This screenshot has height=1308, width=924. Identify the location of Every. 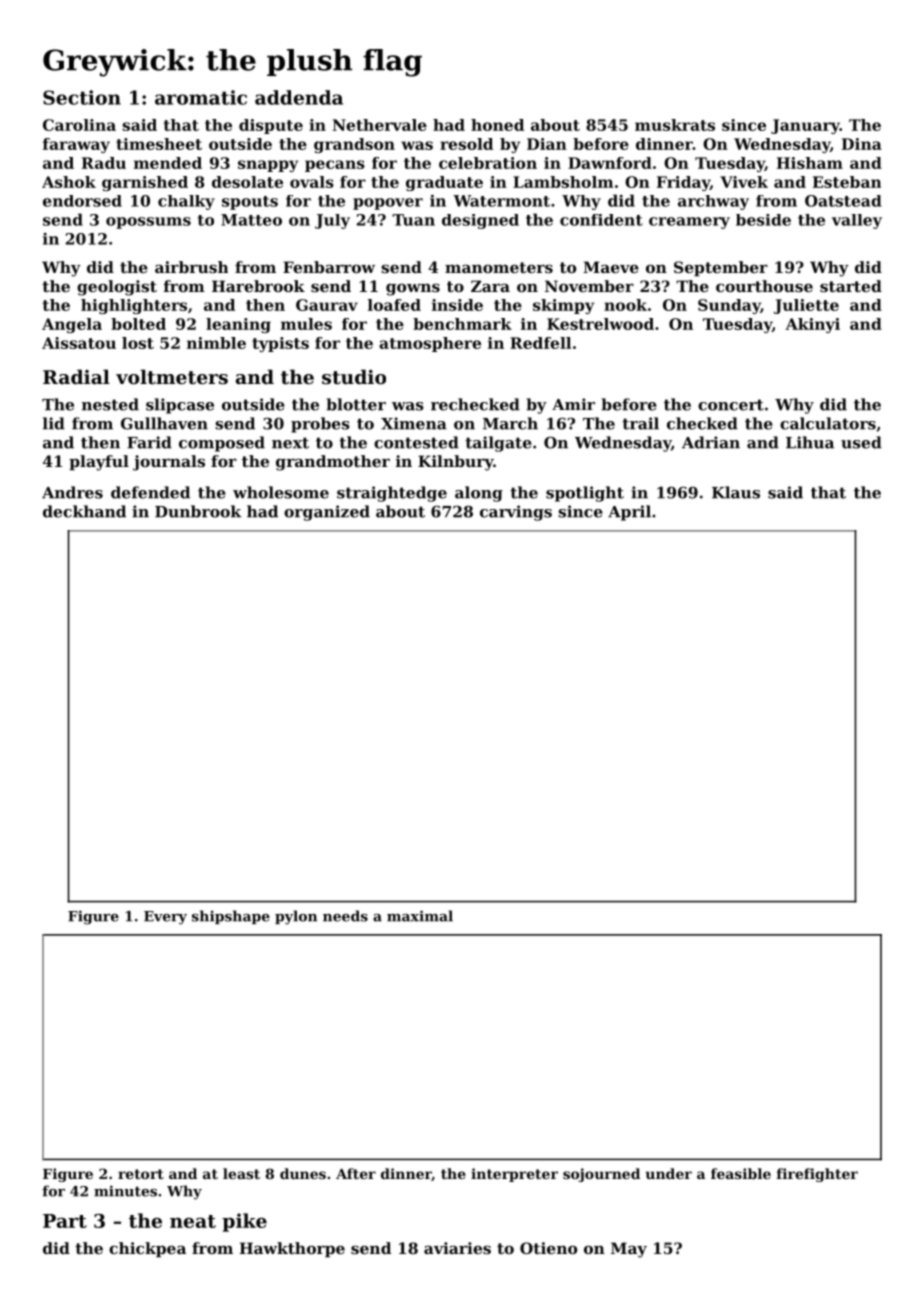
(165, 918).
